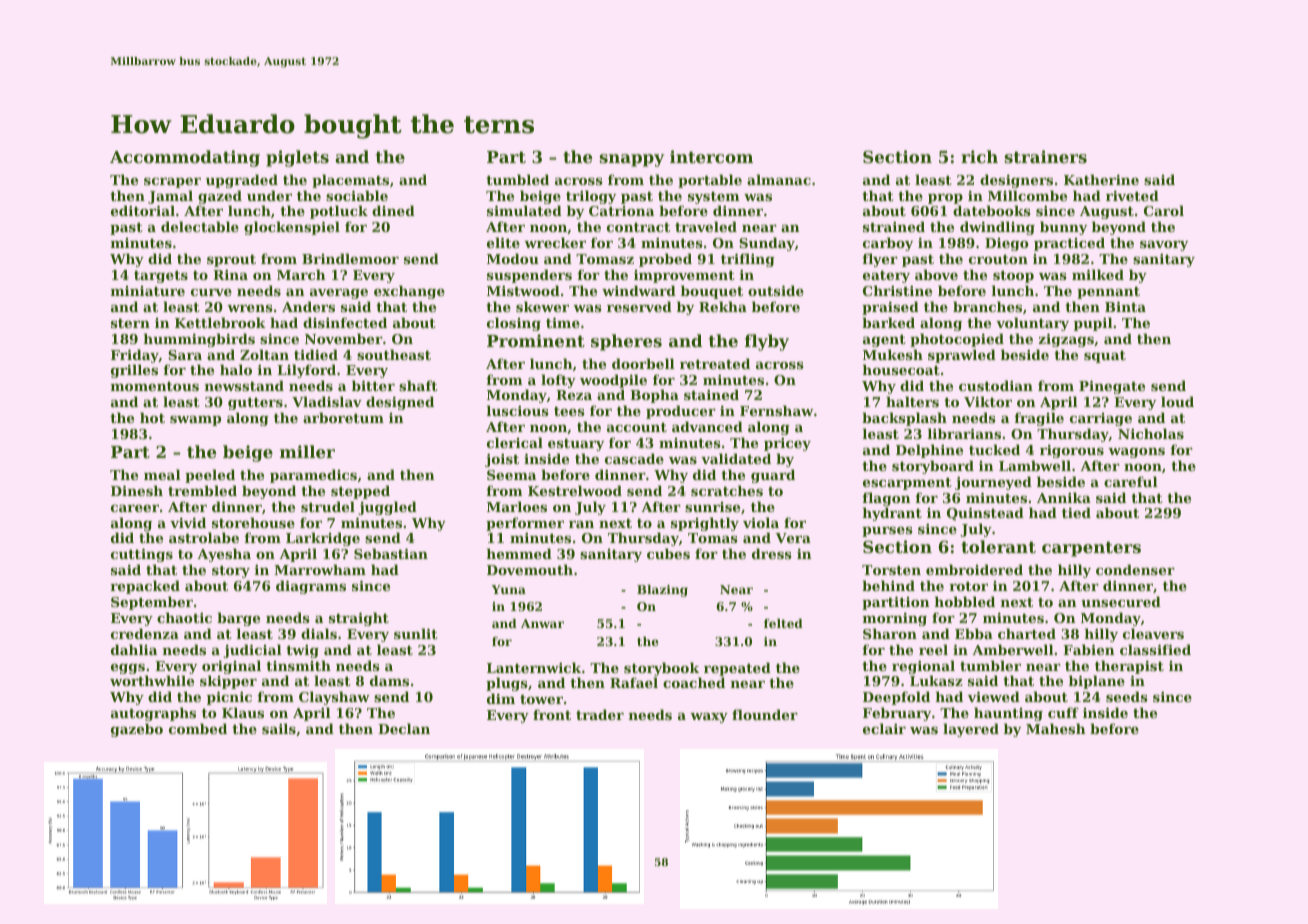  What do you see at coordinates (714, 198) in the screenshot?
I see `system` at bounding box center [714, 198].
